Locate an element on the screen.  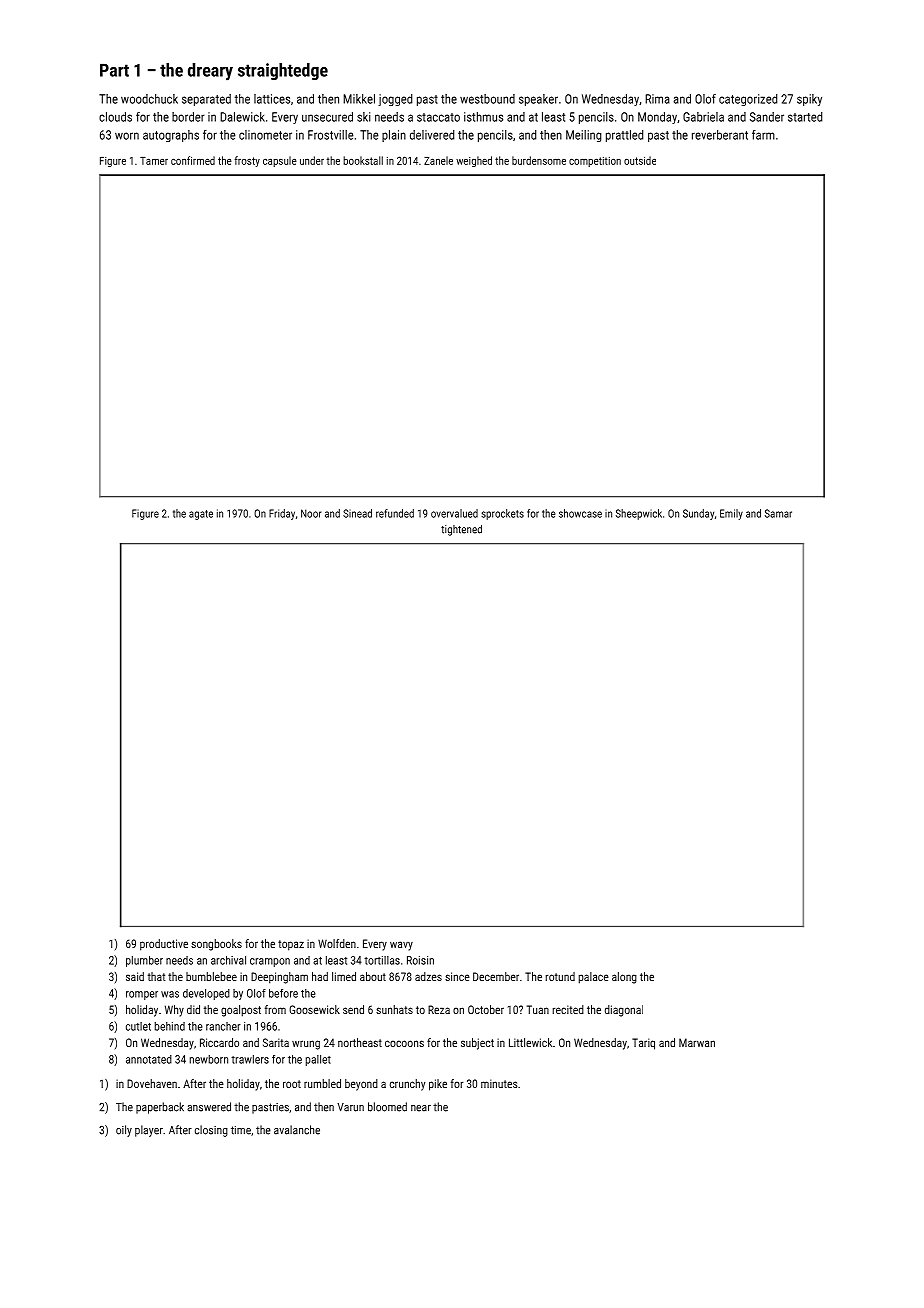
Samar is located at coordinates (778, 513).
